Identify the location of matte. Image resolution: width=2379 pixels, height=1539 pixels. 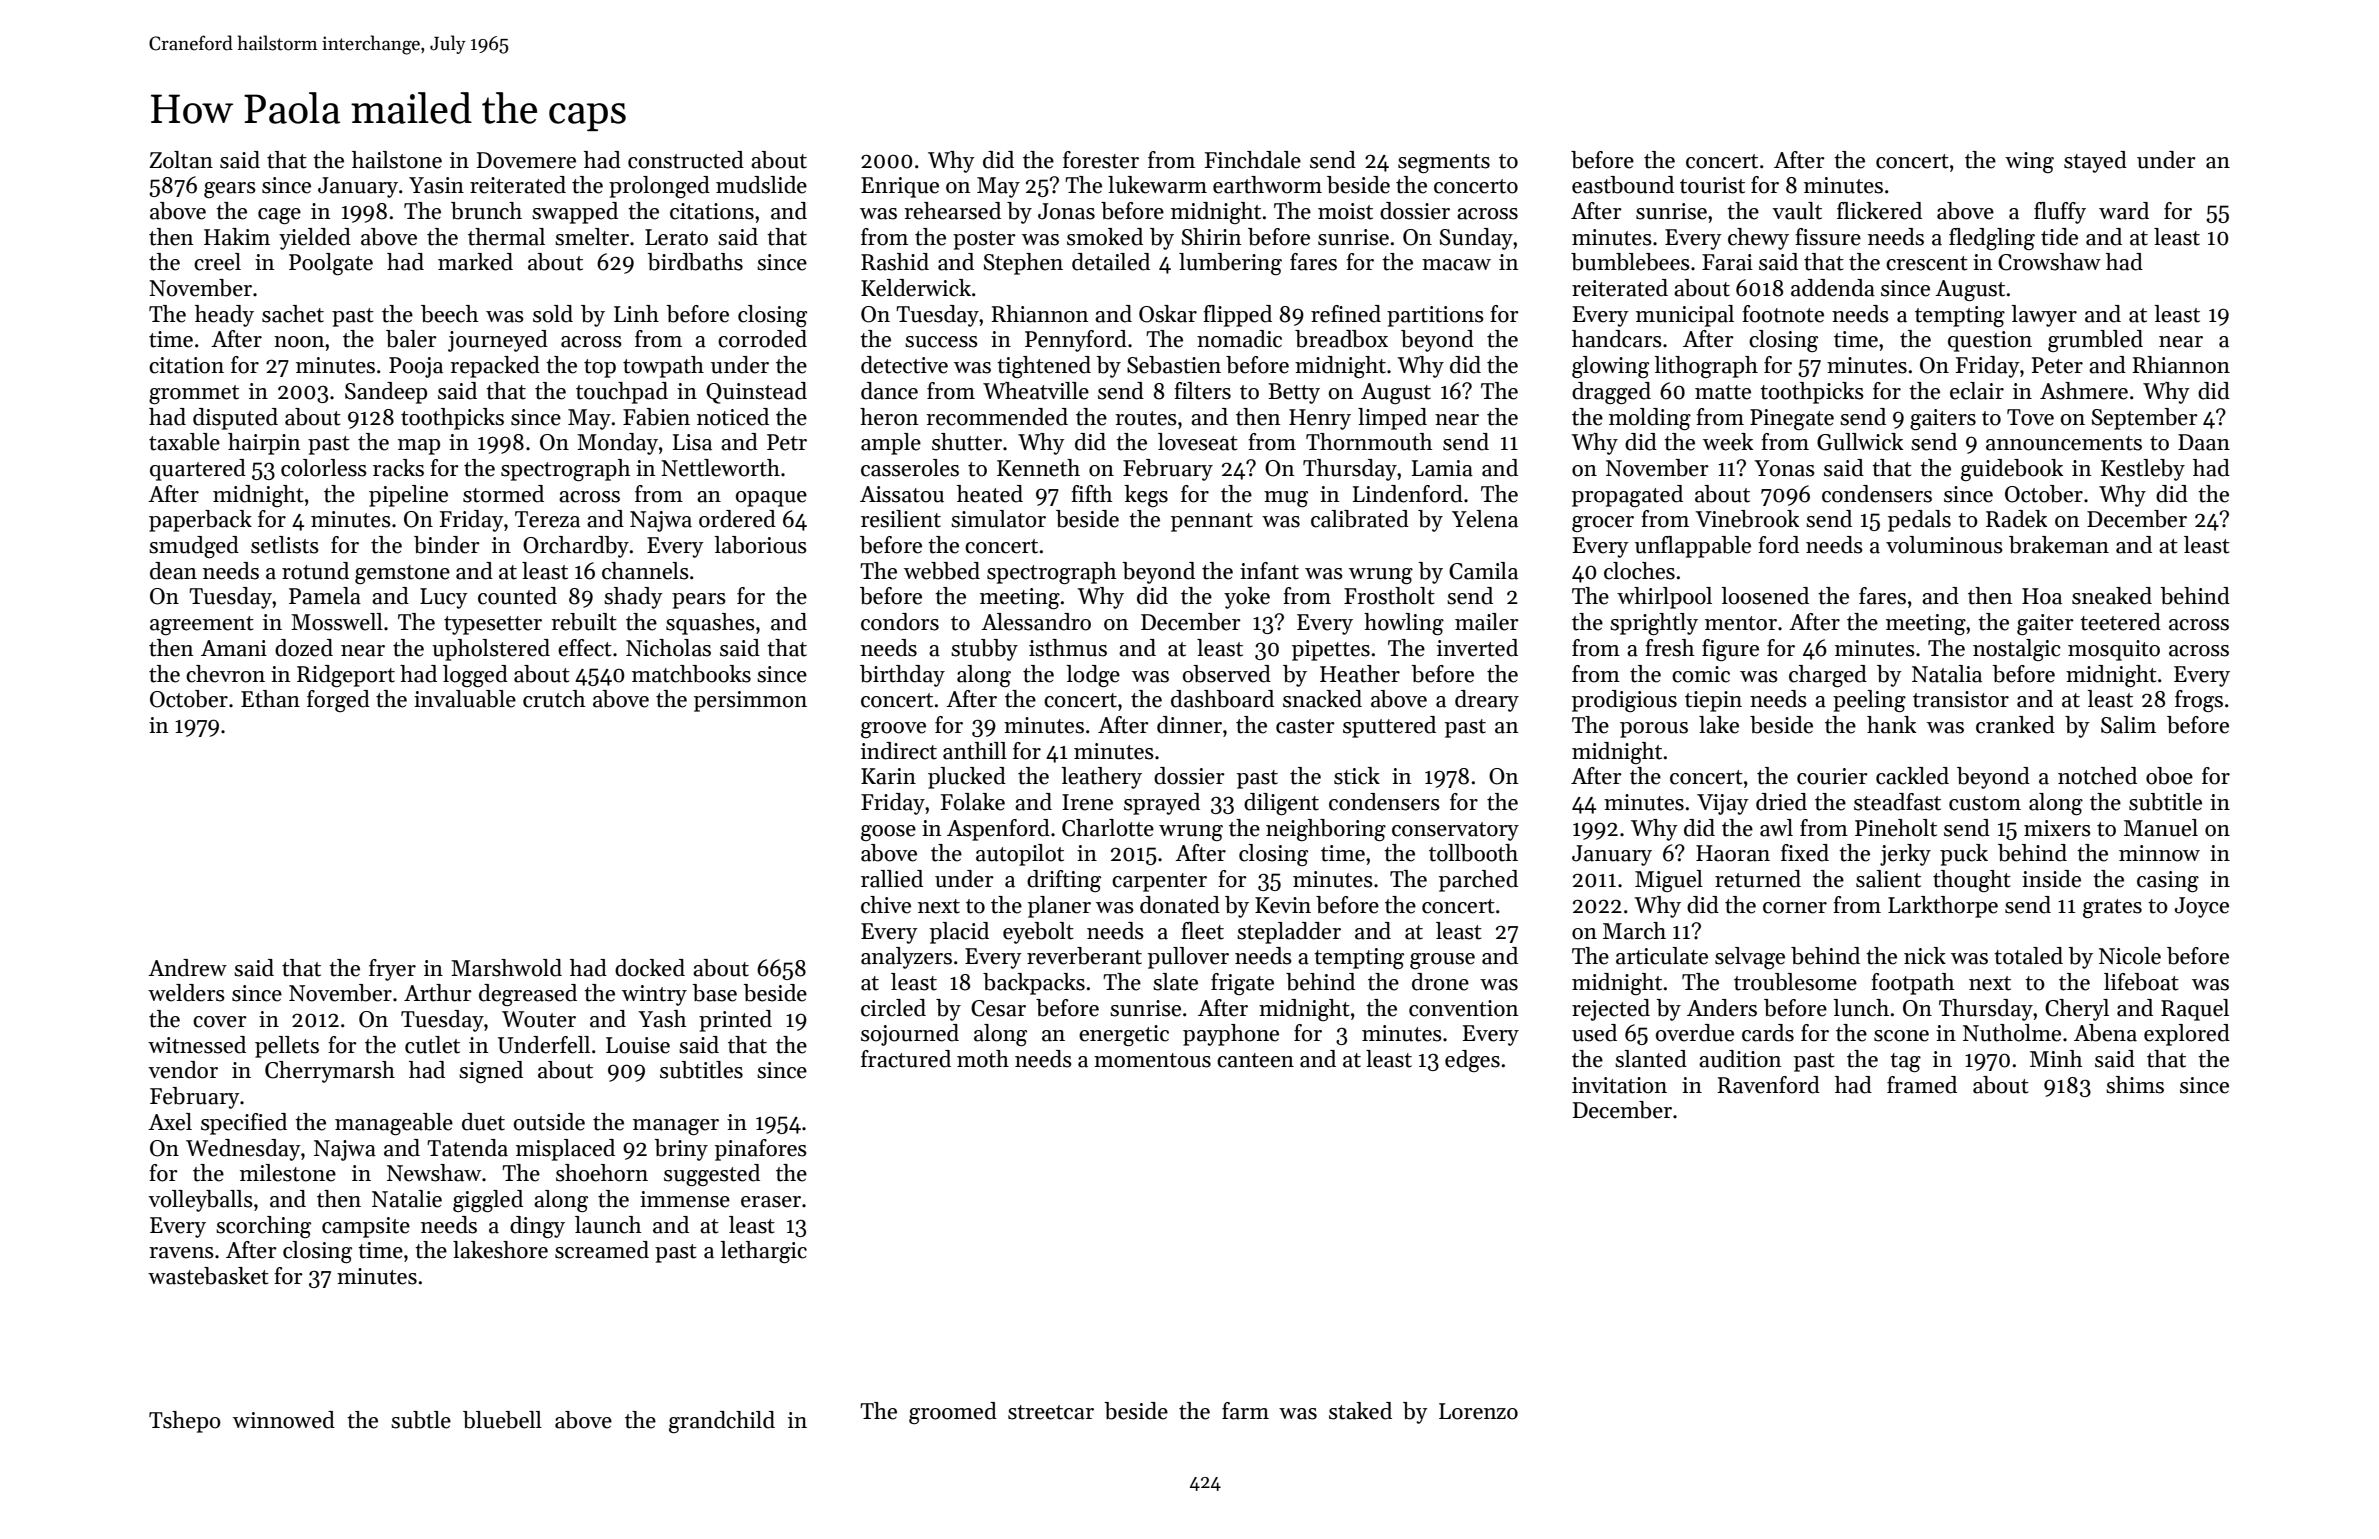
(1723, 392).
